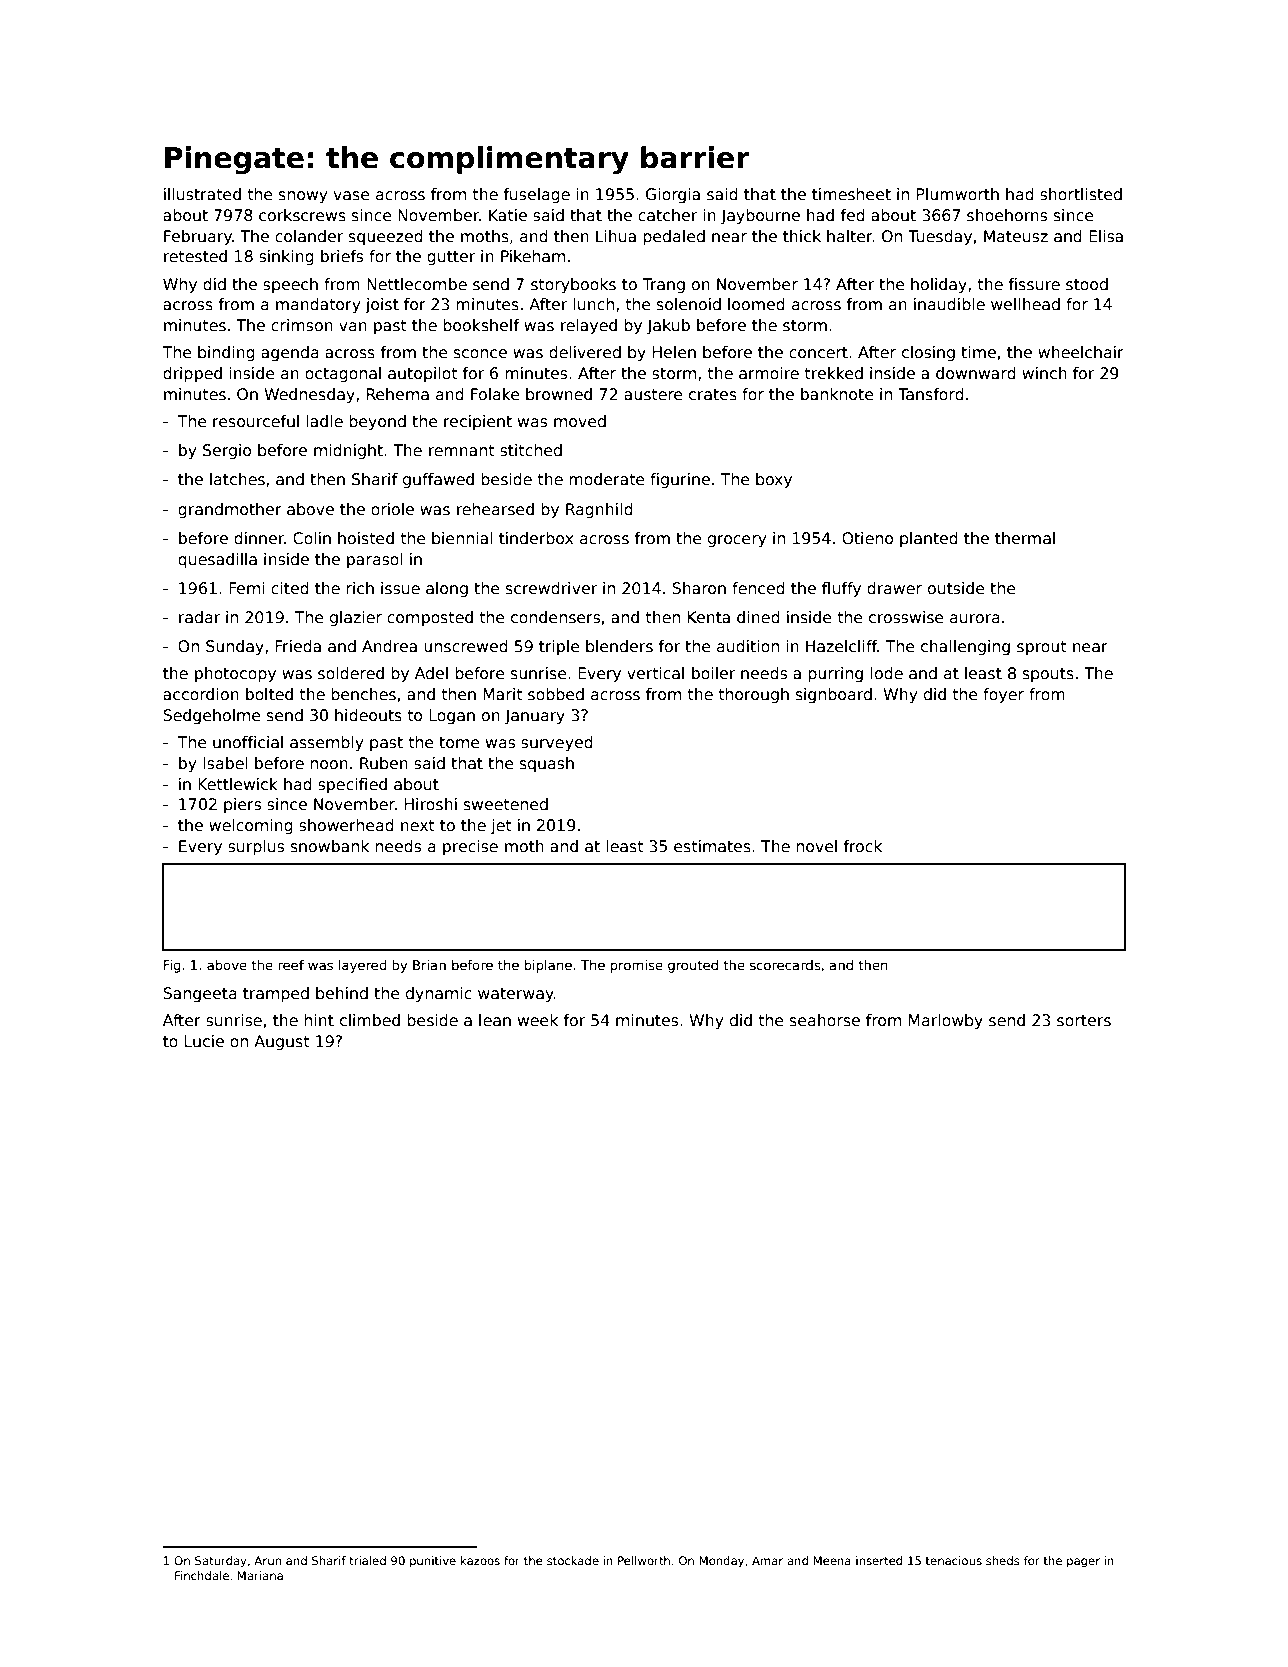 The height and width of the screenshot is (1667, 1288). I want to click on trialed, so click(367, 1560).
